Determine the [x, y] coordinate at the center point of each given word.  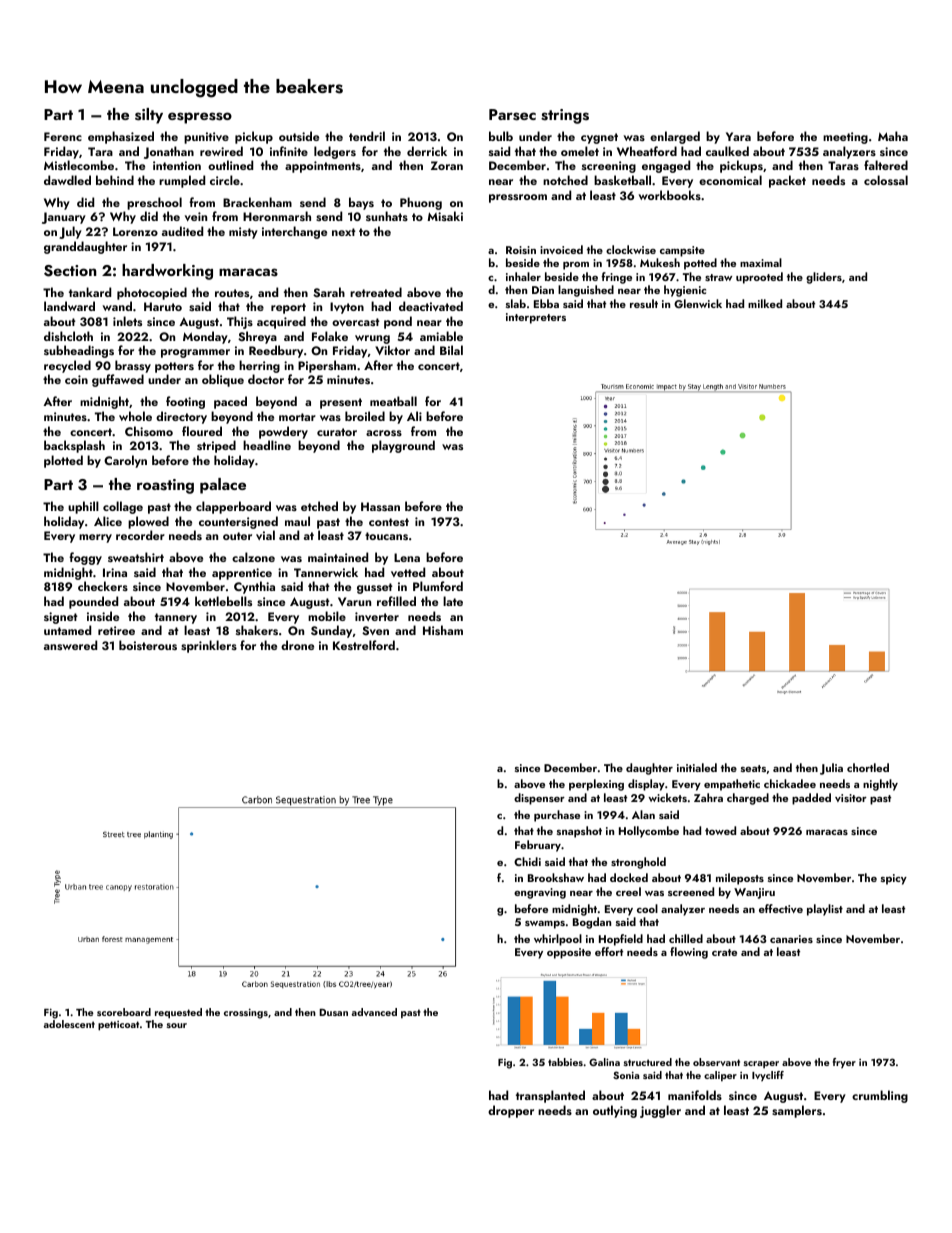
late [453, 601]
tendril [367, 136]
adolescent [69, 1024]
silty [149, 116]
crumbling [880, 1096]
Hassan [380, 506]
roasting [165, 486]
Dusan [333, 1012]
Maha [893, 136]
